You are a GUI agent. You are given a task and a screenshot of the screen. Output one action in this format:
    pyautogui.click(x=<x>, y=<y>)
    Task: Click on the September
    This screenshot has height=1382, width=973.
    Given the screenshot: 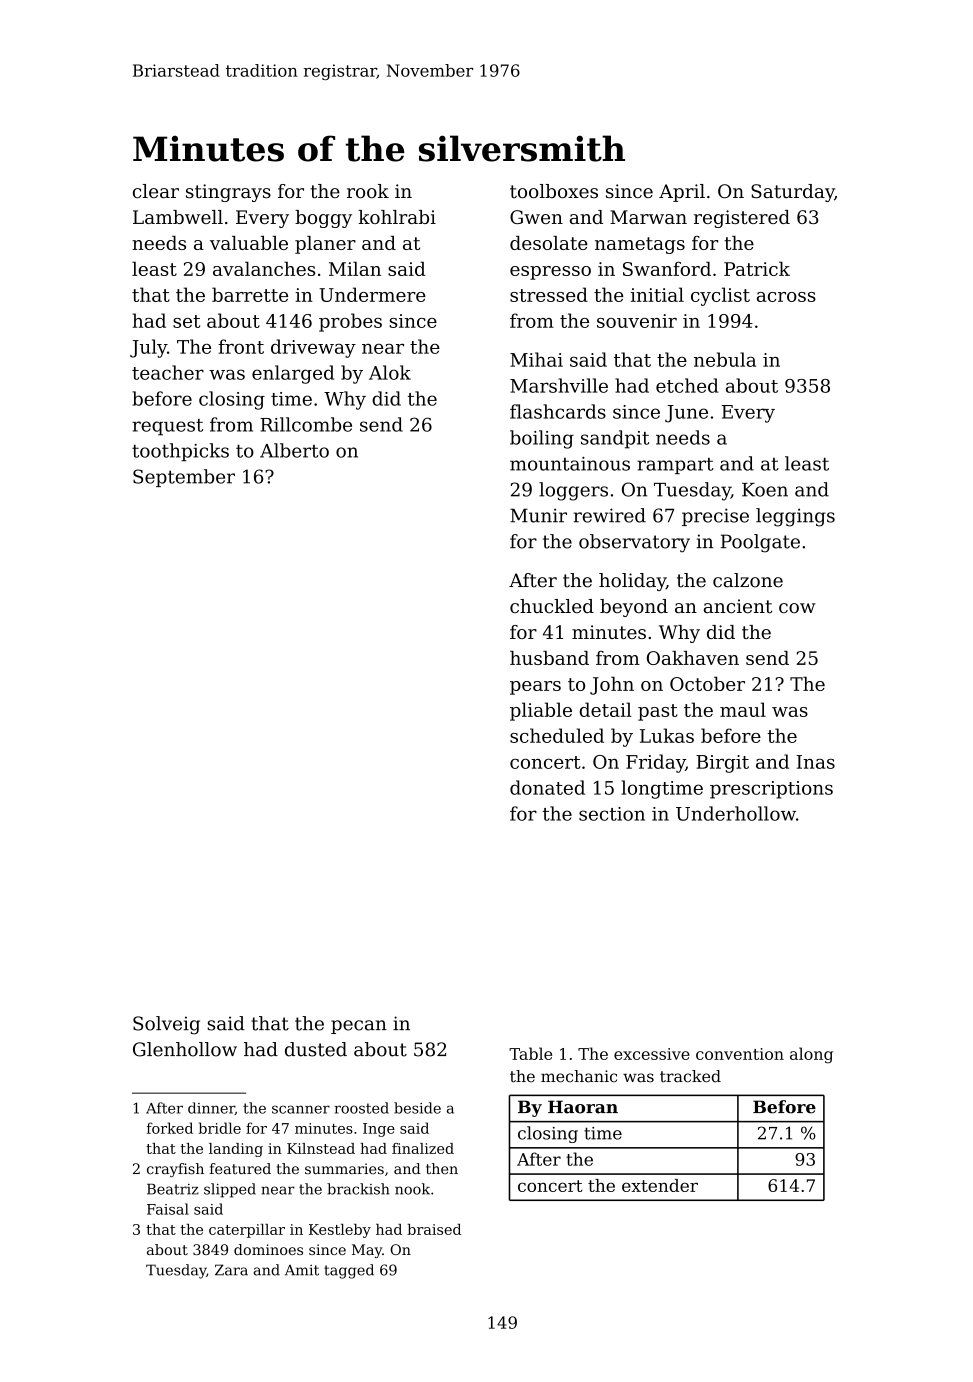 What is the action you would take?
    pyautogui.click(x=184, y=478)
